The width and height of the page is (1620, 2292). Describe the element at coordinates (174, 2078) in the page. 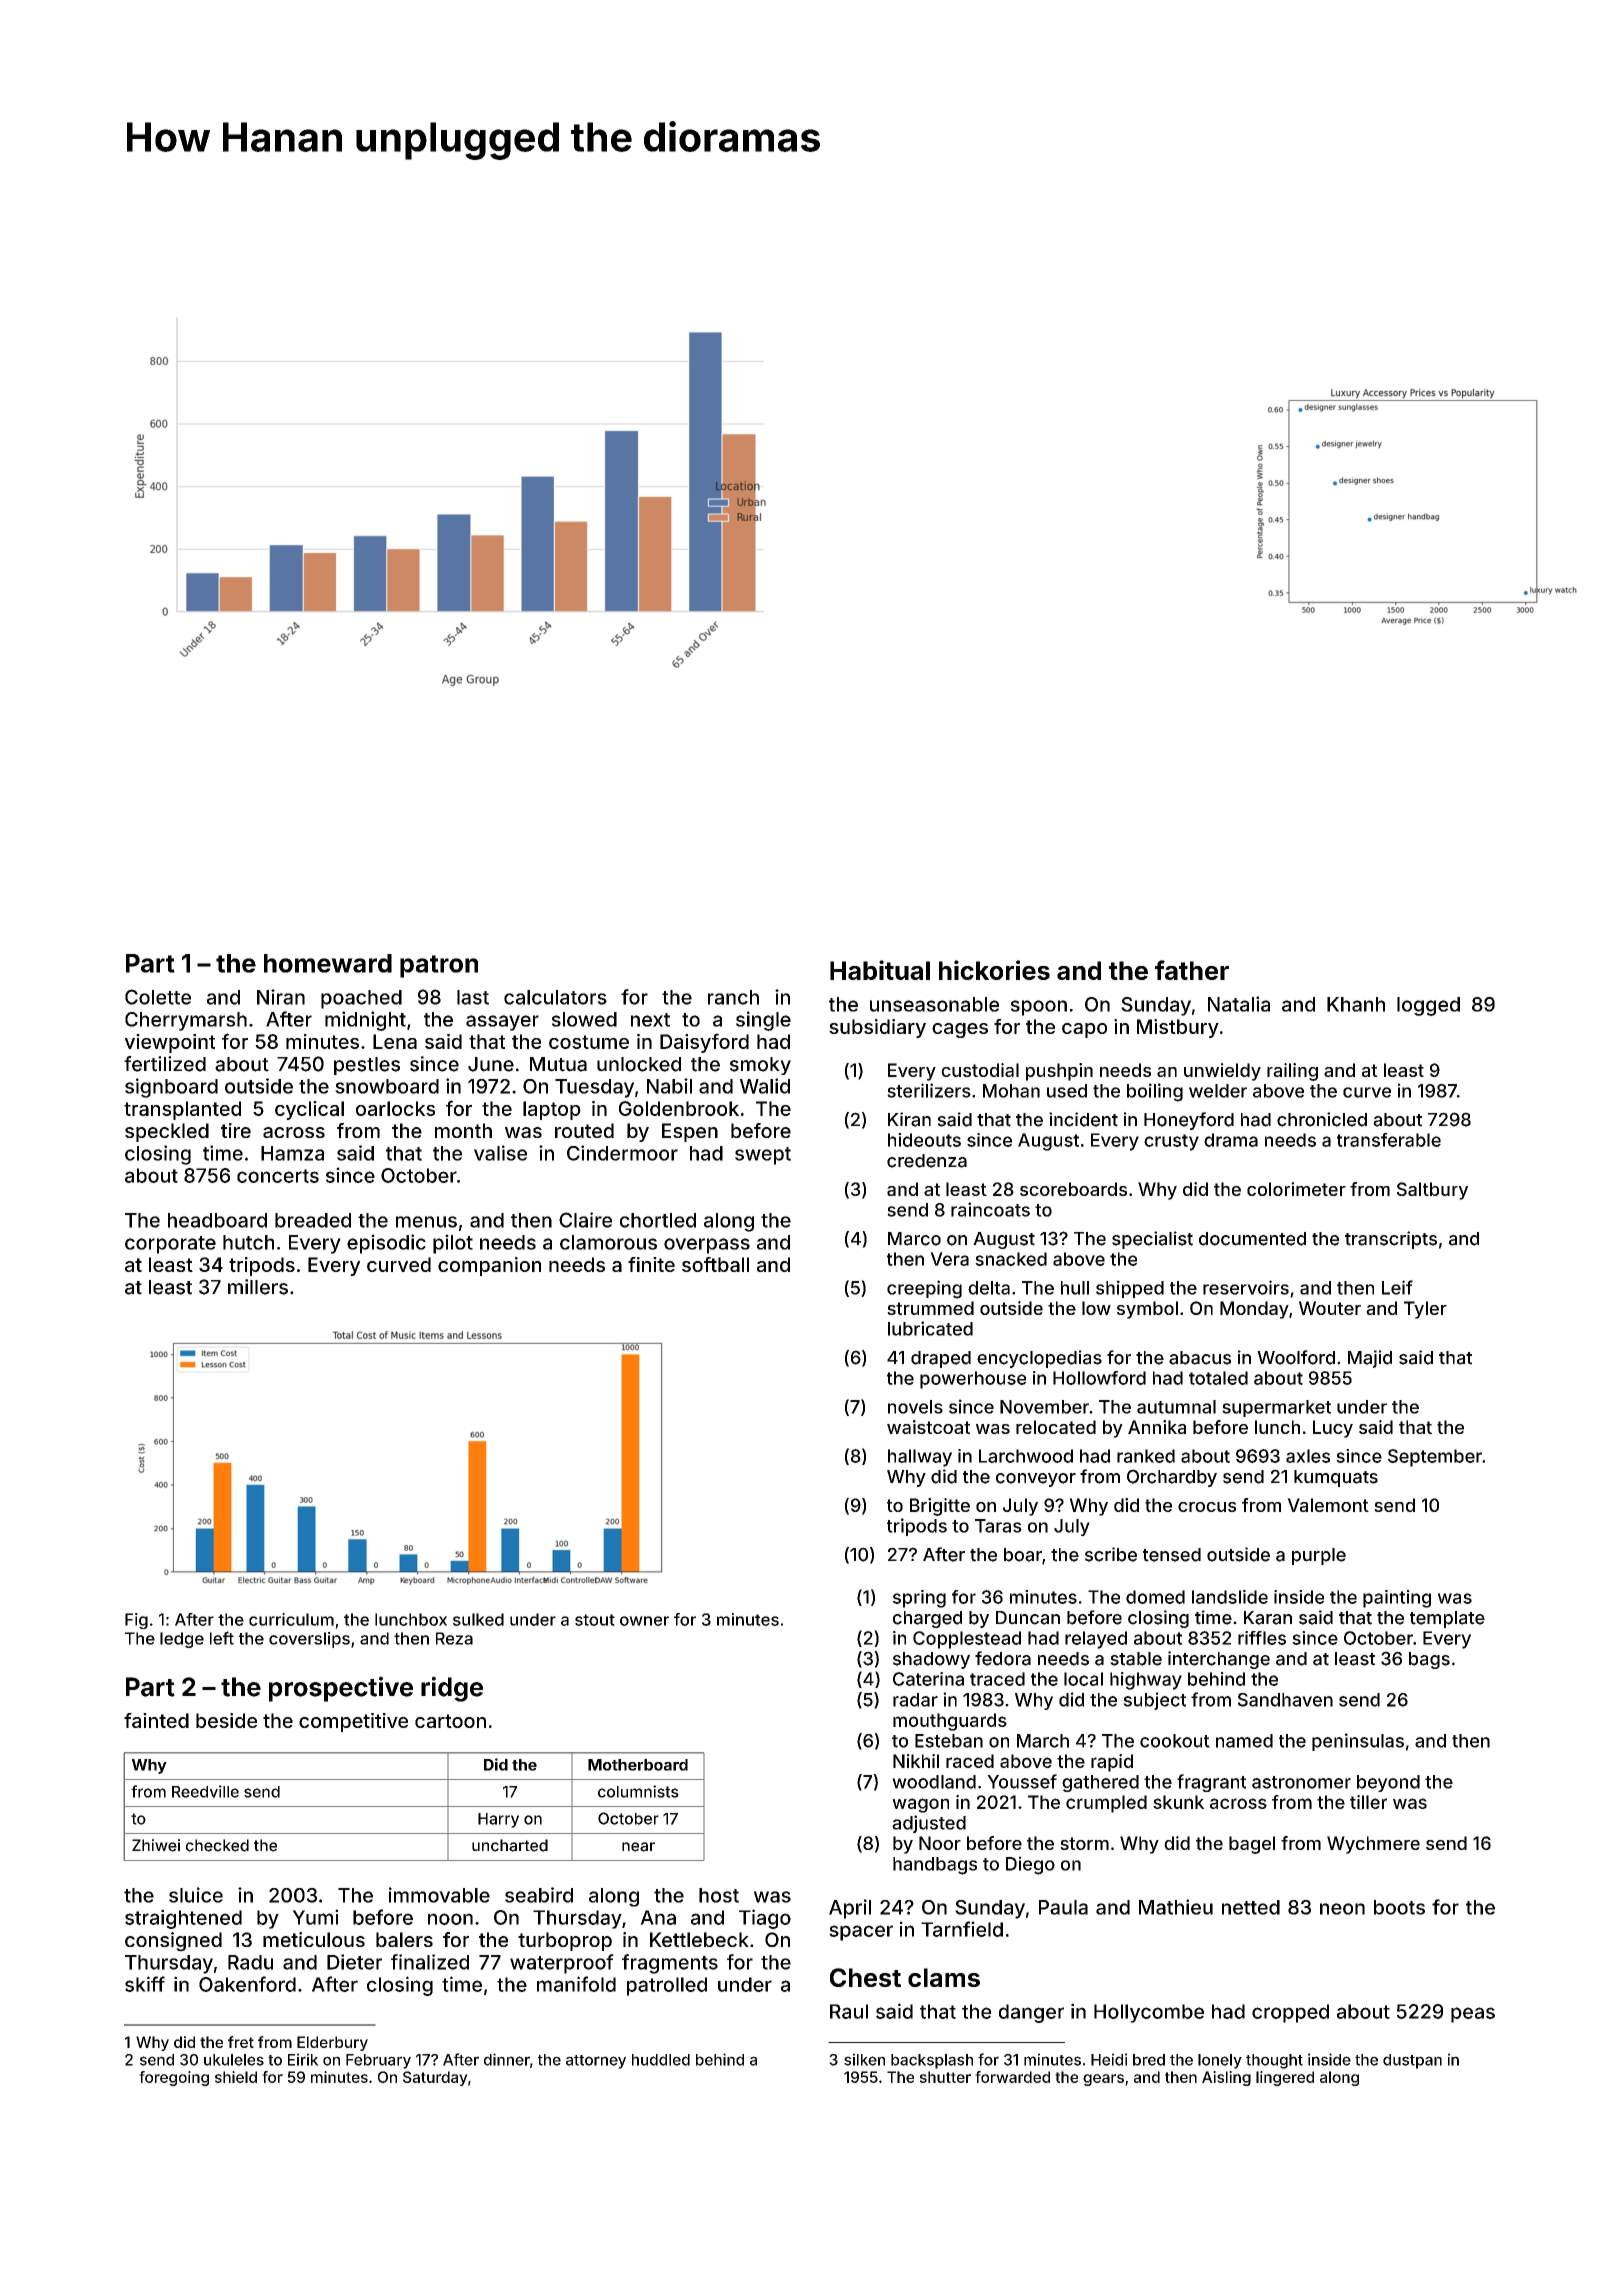

I see `foregoing` at that location.
